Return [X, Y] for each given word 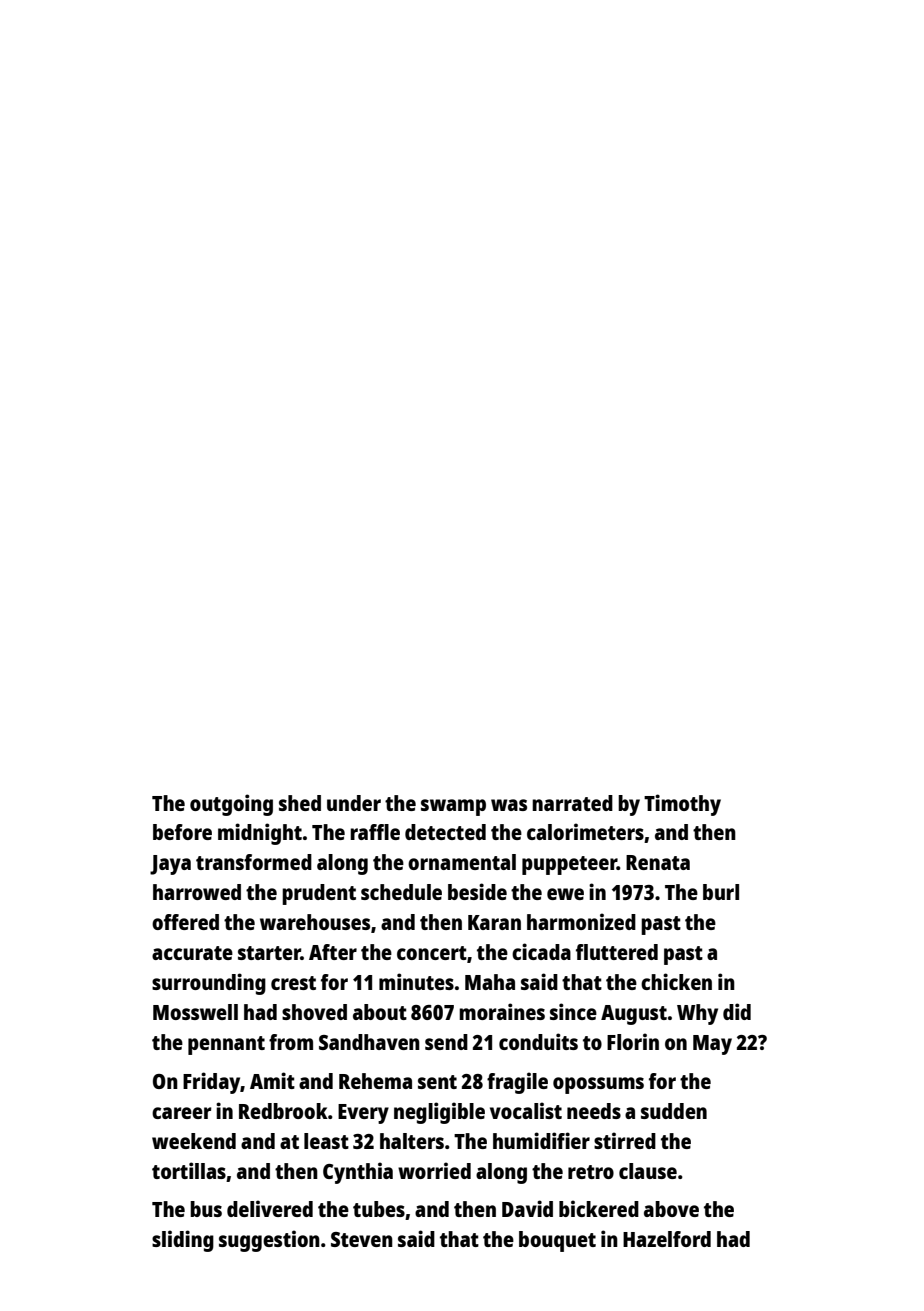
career [182, 1113]
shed [300, 803]
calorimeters [585, 831]
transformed [254, 862]
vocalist [526, 1110]
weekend [194, 1141]
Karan [494, 922]
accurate [192, 953]
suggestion [269, 1241]
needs [594, 1111]
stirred [625, 1140]
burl [721, 892]
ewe [565, 894]
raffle [375, 832]
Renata [658, 862]
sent [437, 1082]
